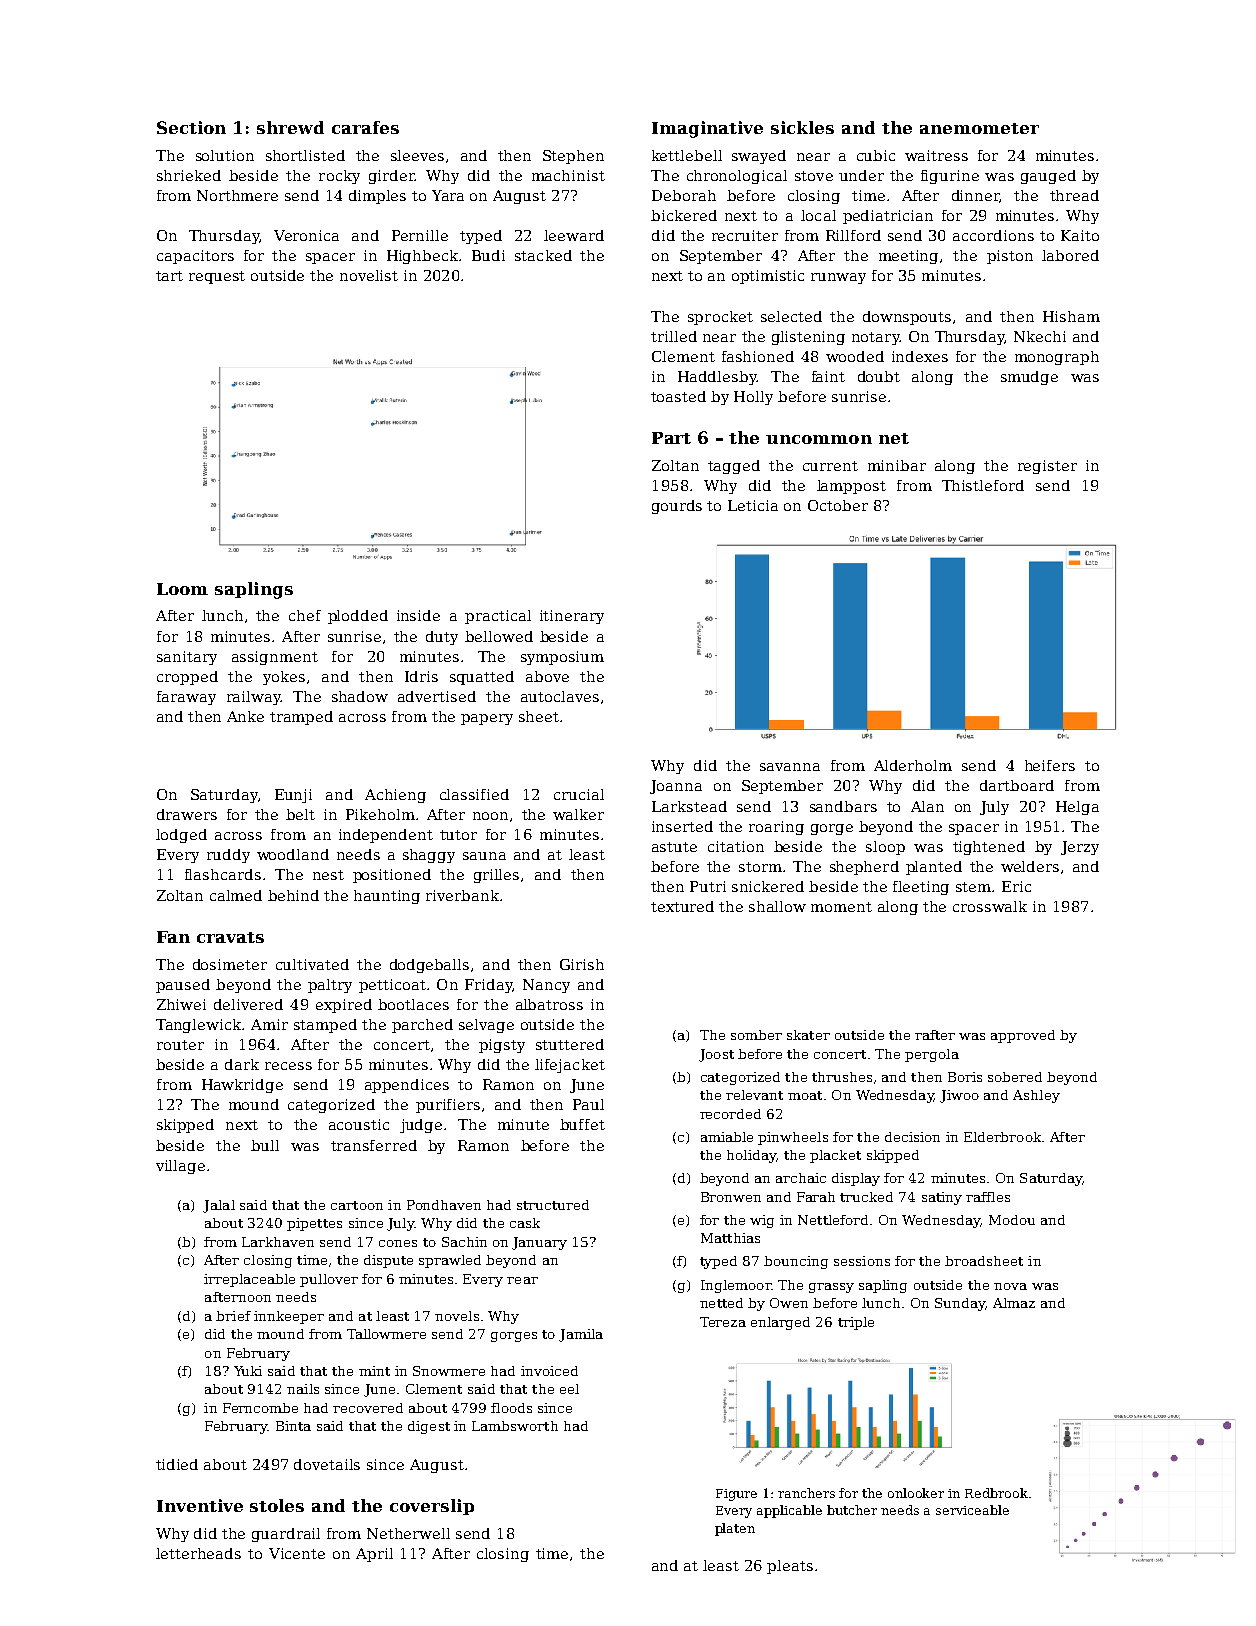 The width and height of the page is (1256, 1626). I want to click on Nancy, so click(546, 986).
